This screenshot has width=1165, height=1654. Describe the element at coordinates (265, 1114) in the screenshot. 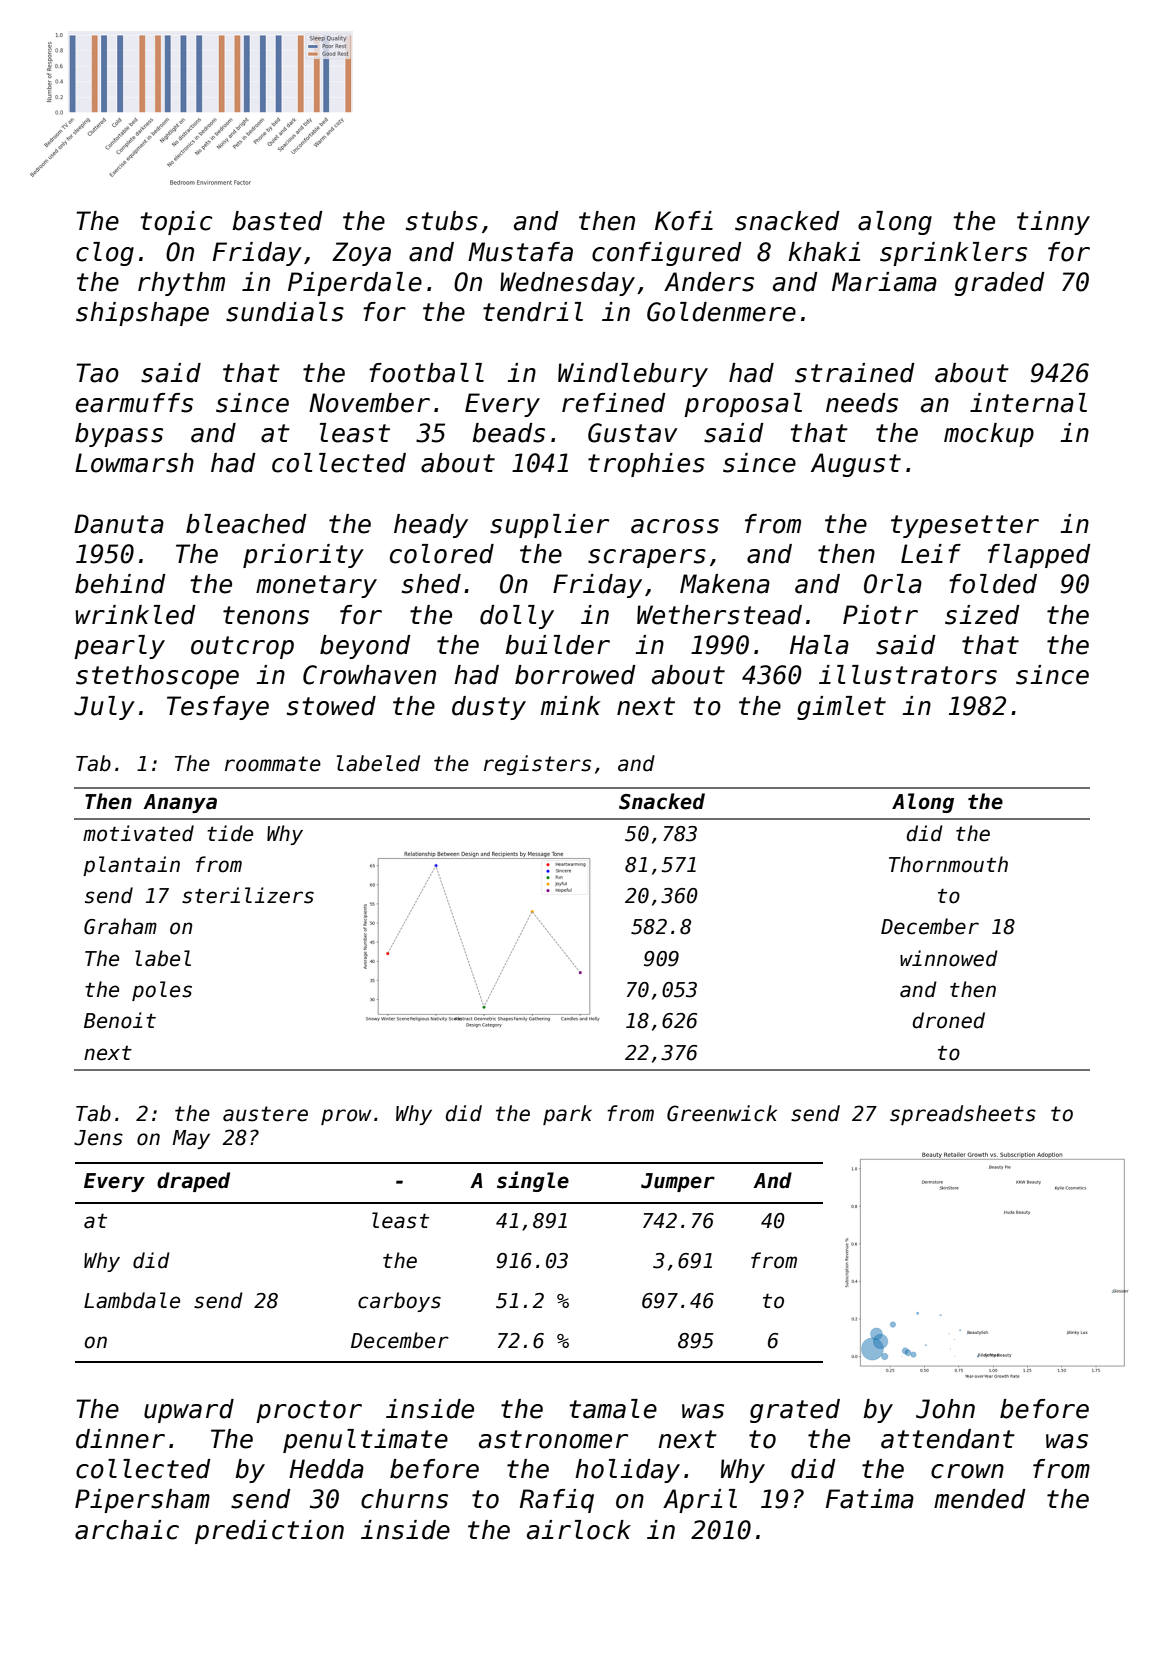

I see `austere` at that location.
